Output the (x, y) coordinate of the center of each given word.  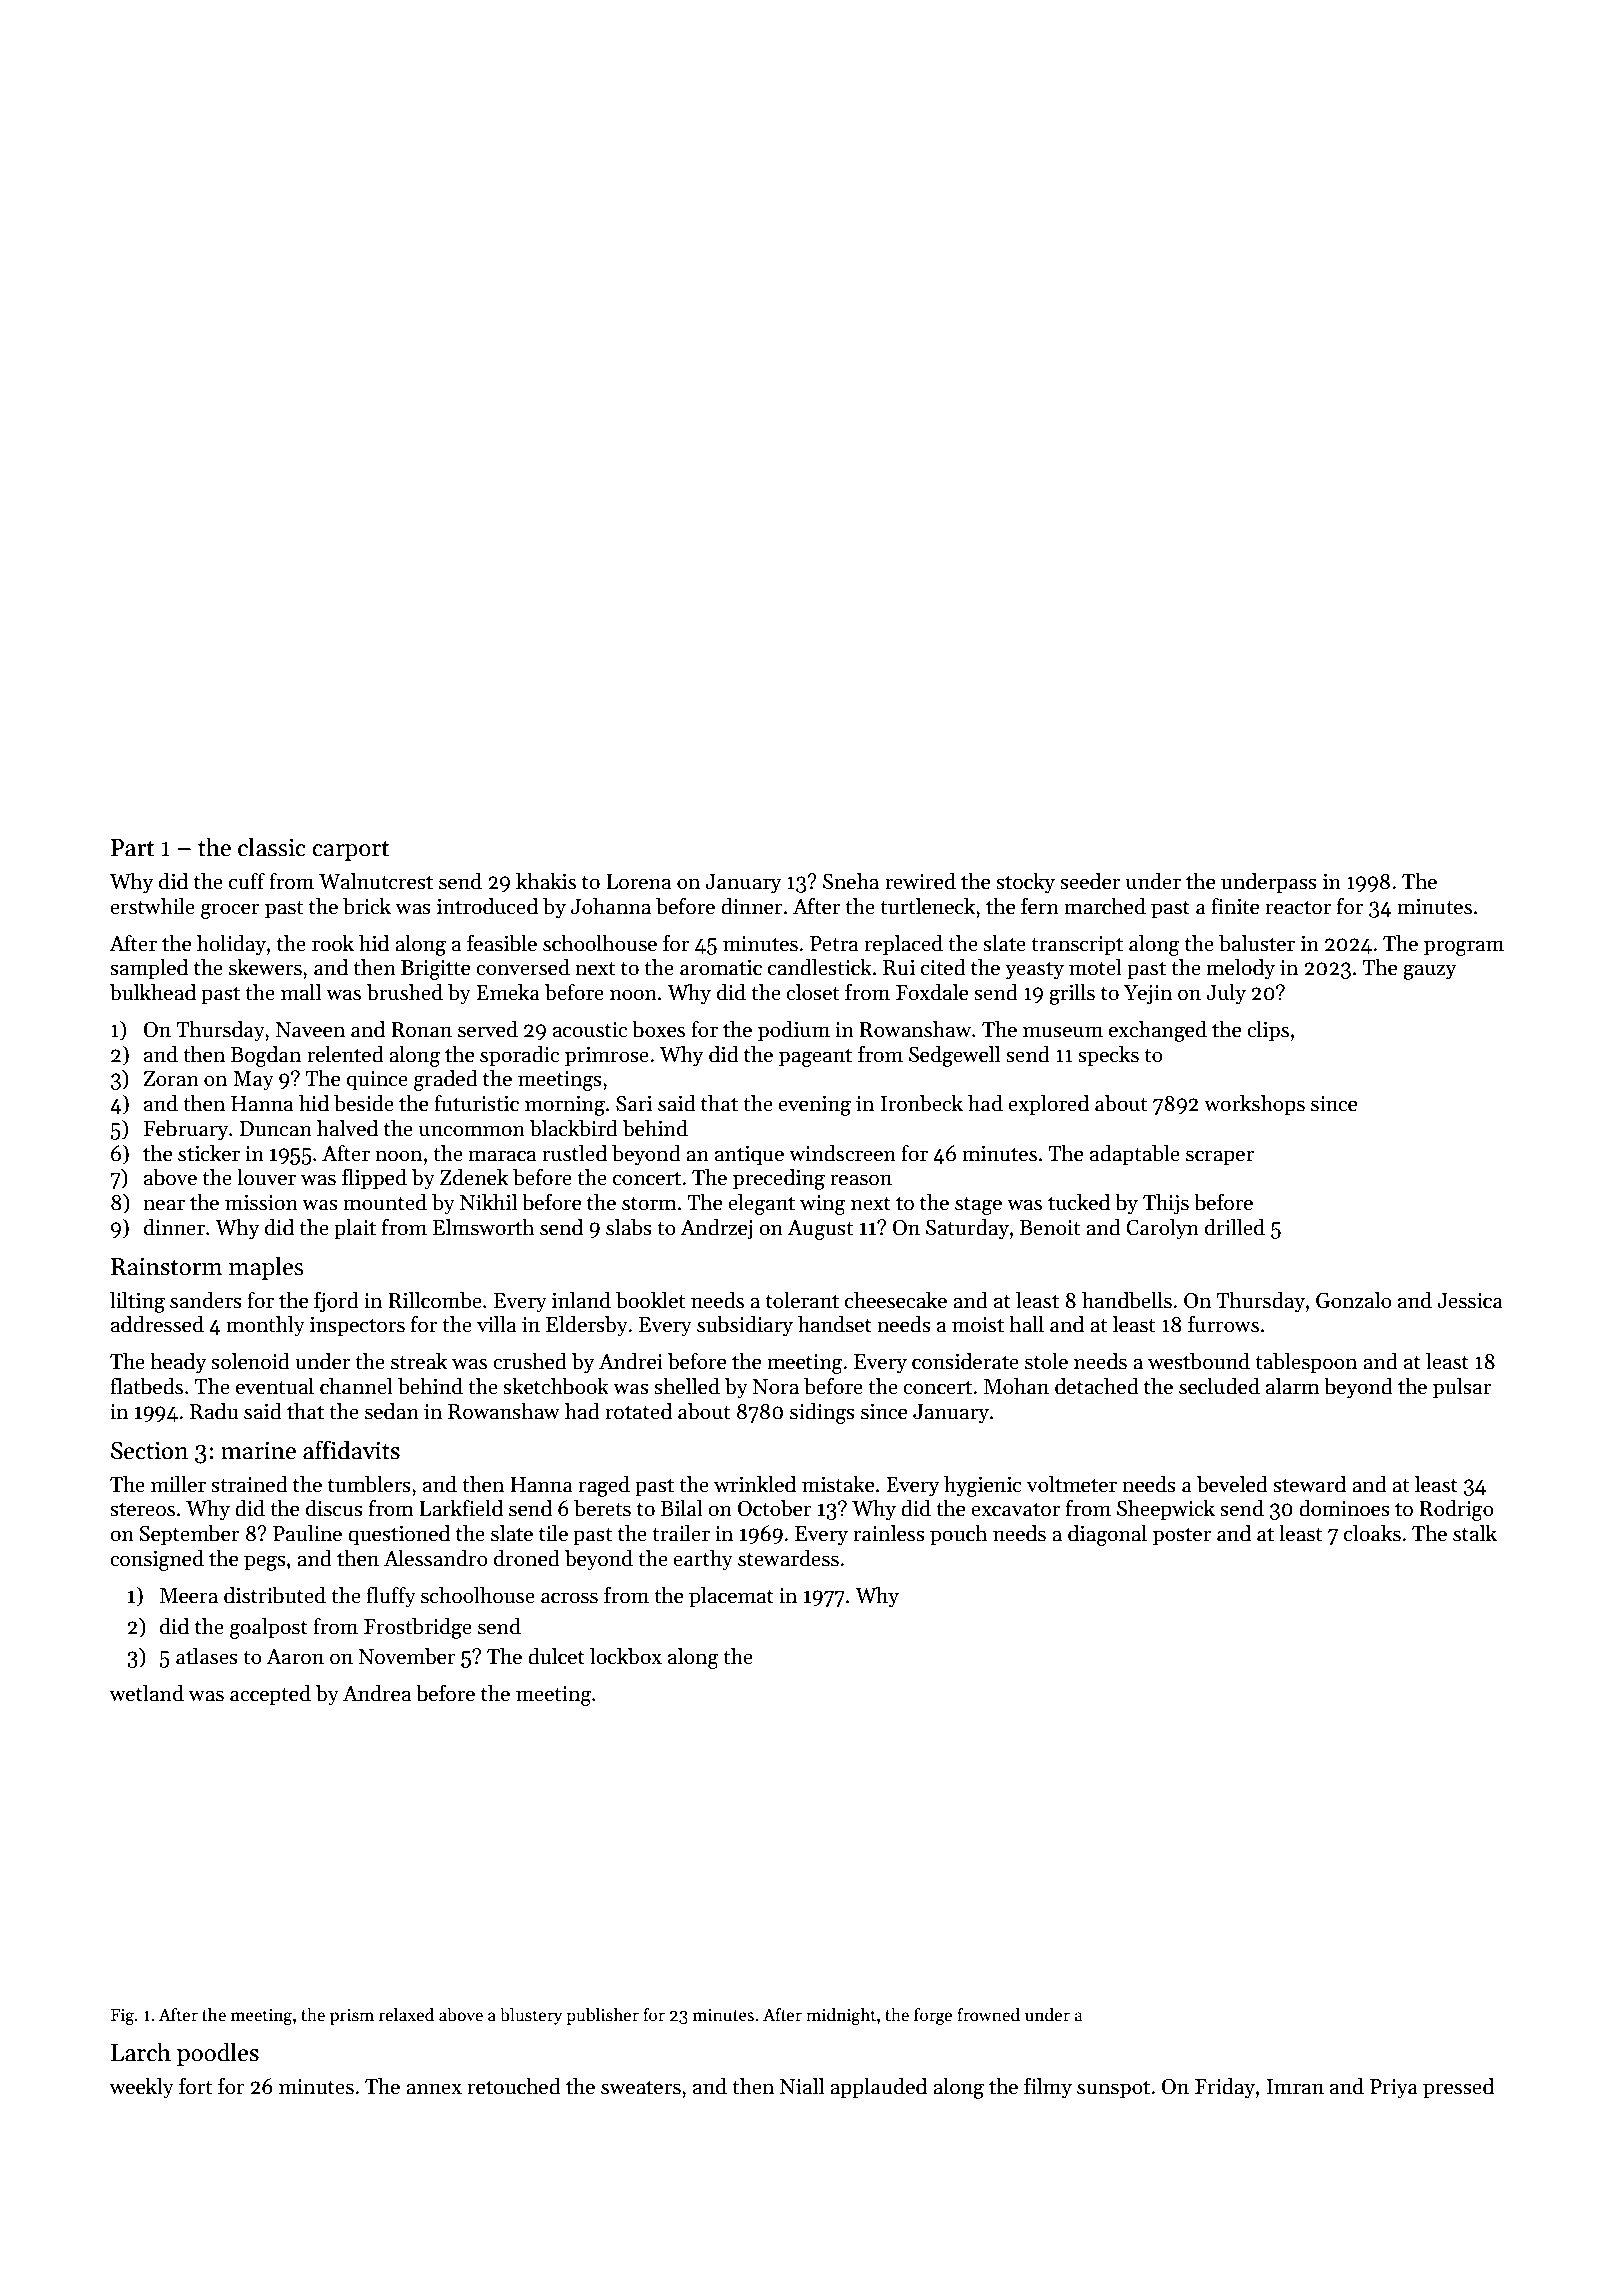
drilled (1235, 1227)
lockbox (626, 1656)
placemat (731, 1597)
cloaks (1372, 1533)
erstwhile (152, 906)
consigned (157, 1560)
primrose (607, 1057)
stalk (1475, 1533)
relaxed (406, 2014)
